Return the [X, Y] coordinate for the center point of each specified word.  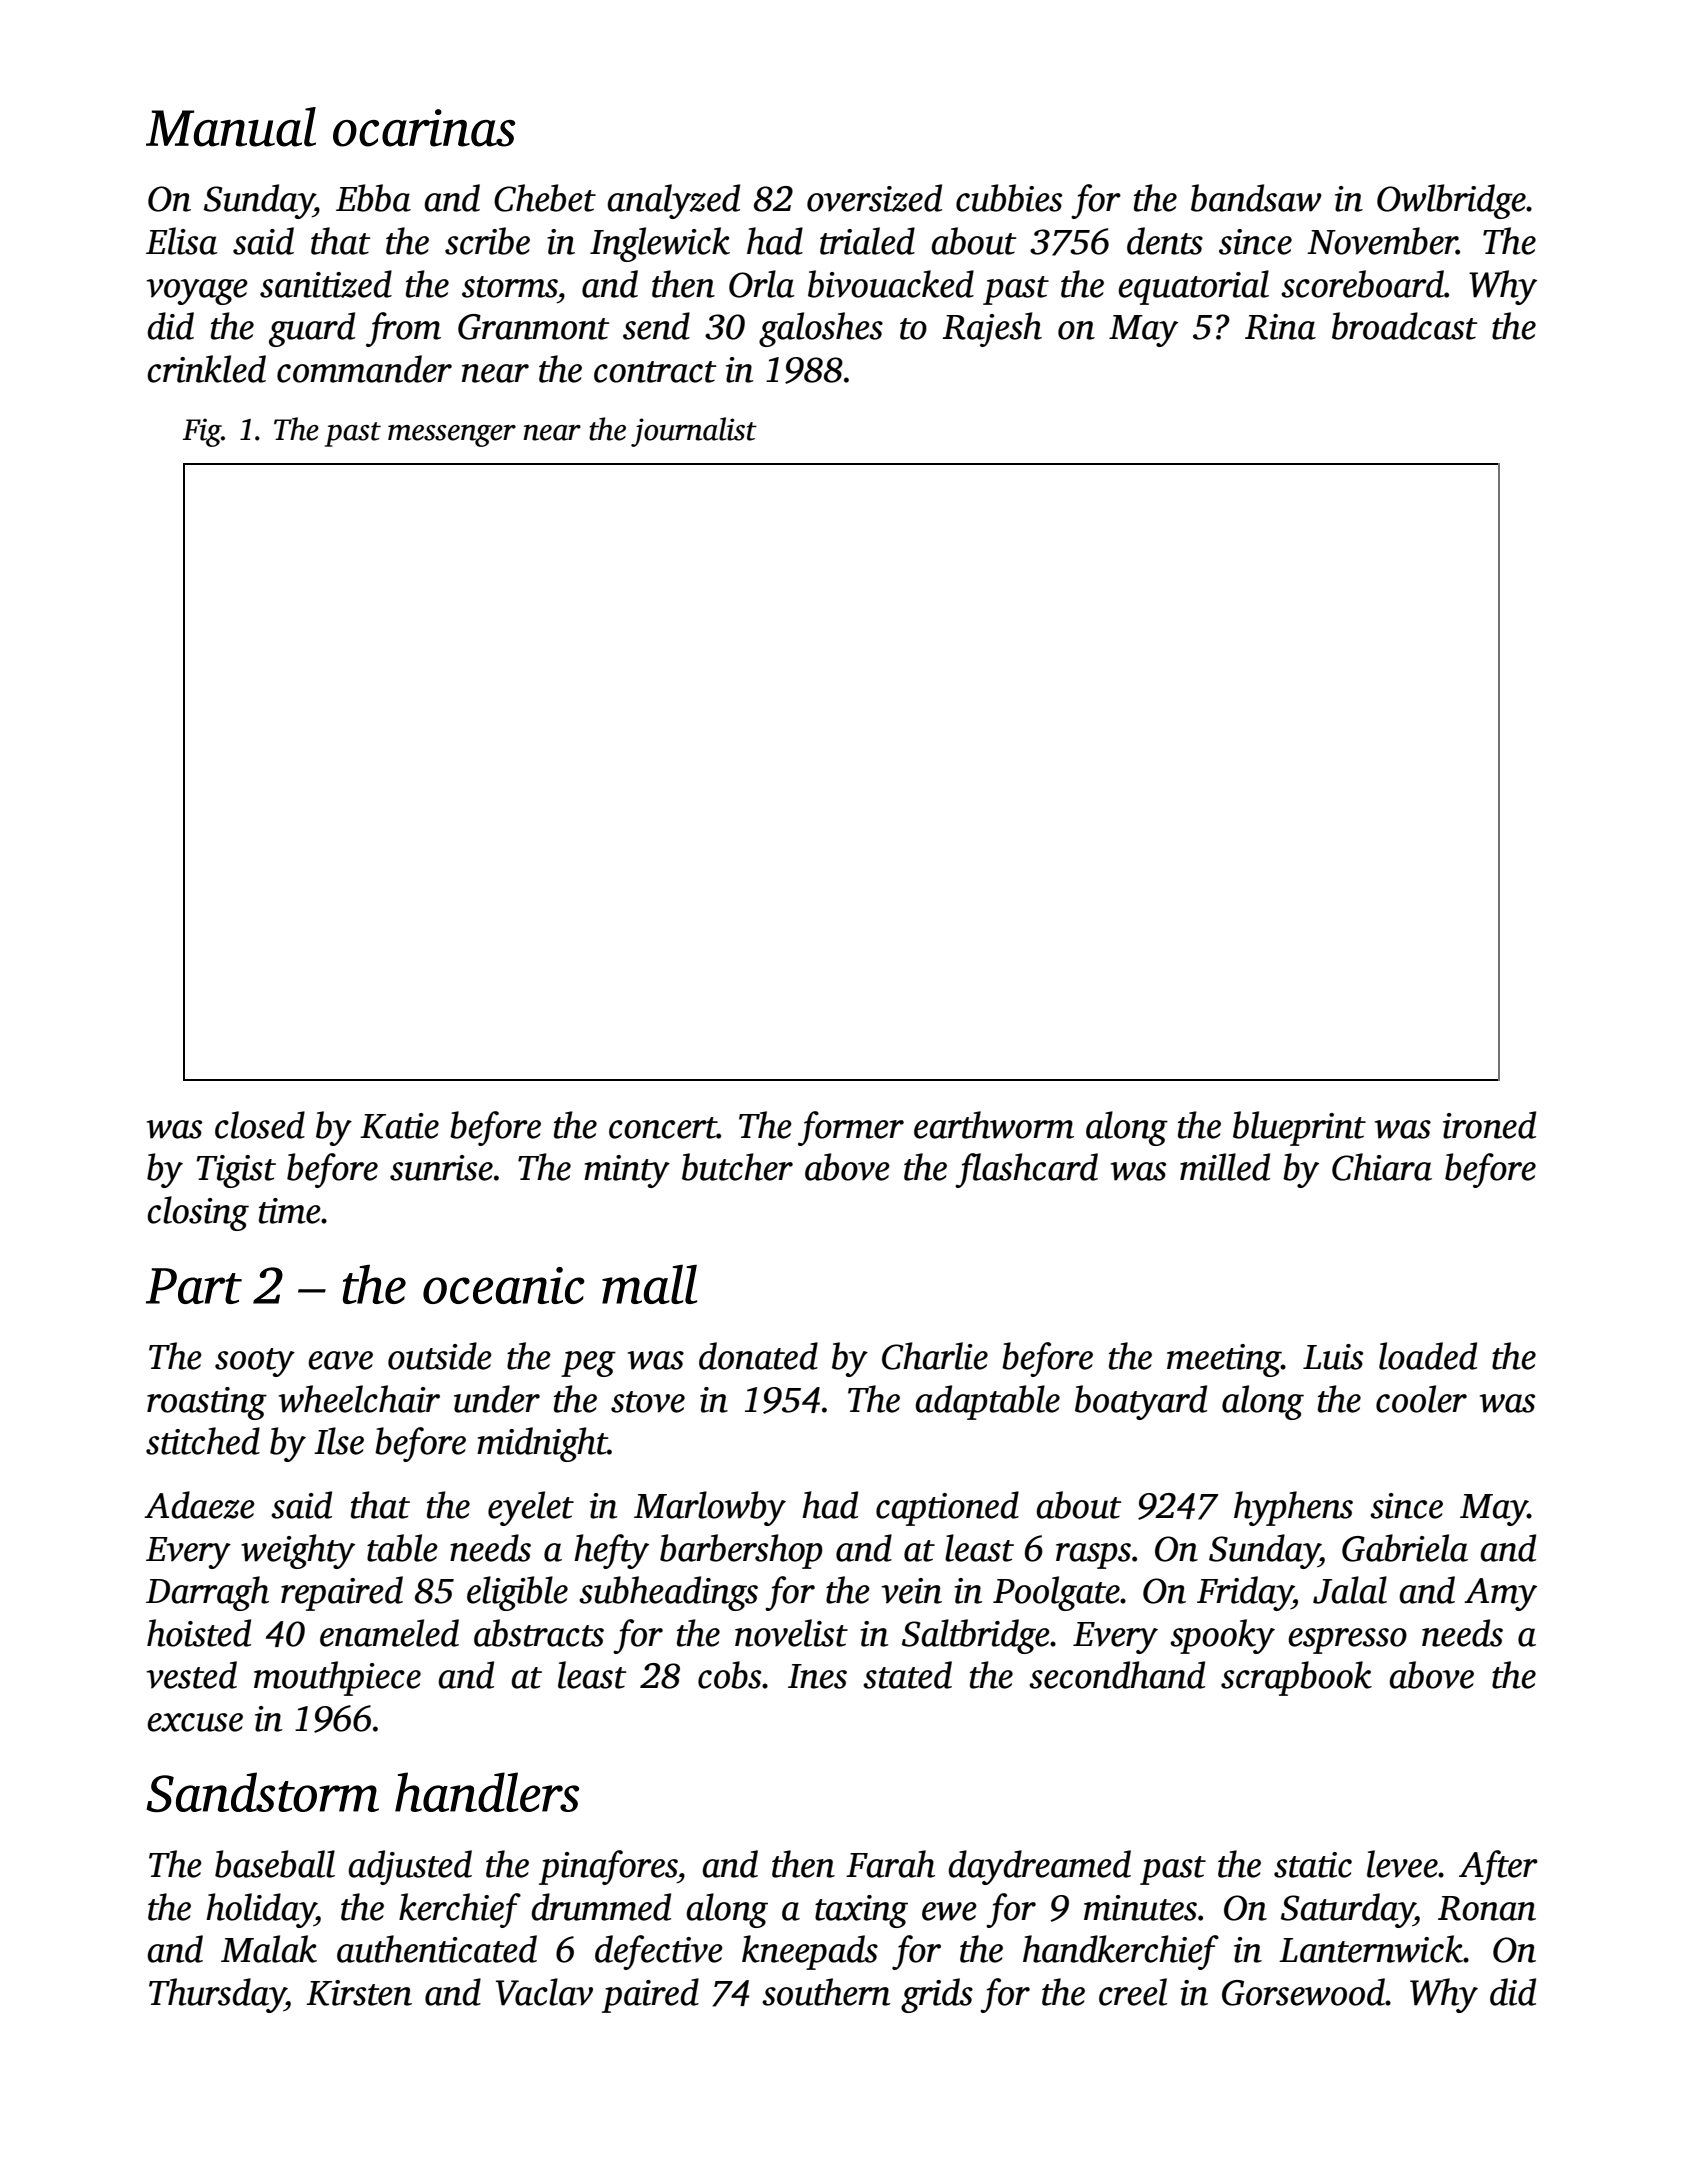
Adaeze [199, 1505]
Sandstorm [262, 1792]
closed [260, 1125]
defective [659, 1952]
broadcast [1404, 326]
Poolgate [1056, 1593]
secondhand [1117, 1675]
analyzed [673, 201]
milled [1225, 1167]
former [851, 1128]
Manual [231, 127]
